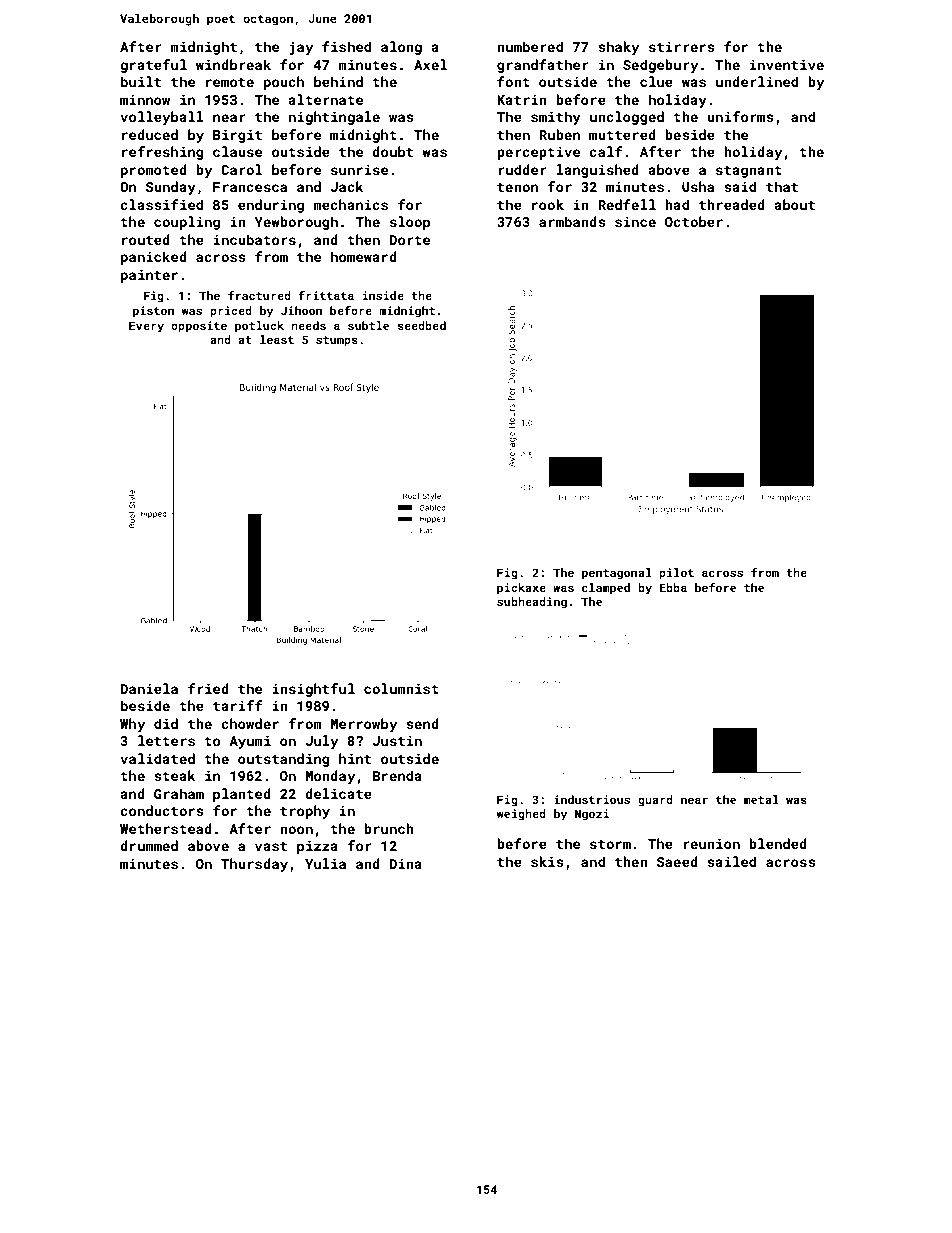  I want to click on fried, so click(208, 688).
